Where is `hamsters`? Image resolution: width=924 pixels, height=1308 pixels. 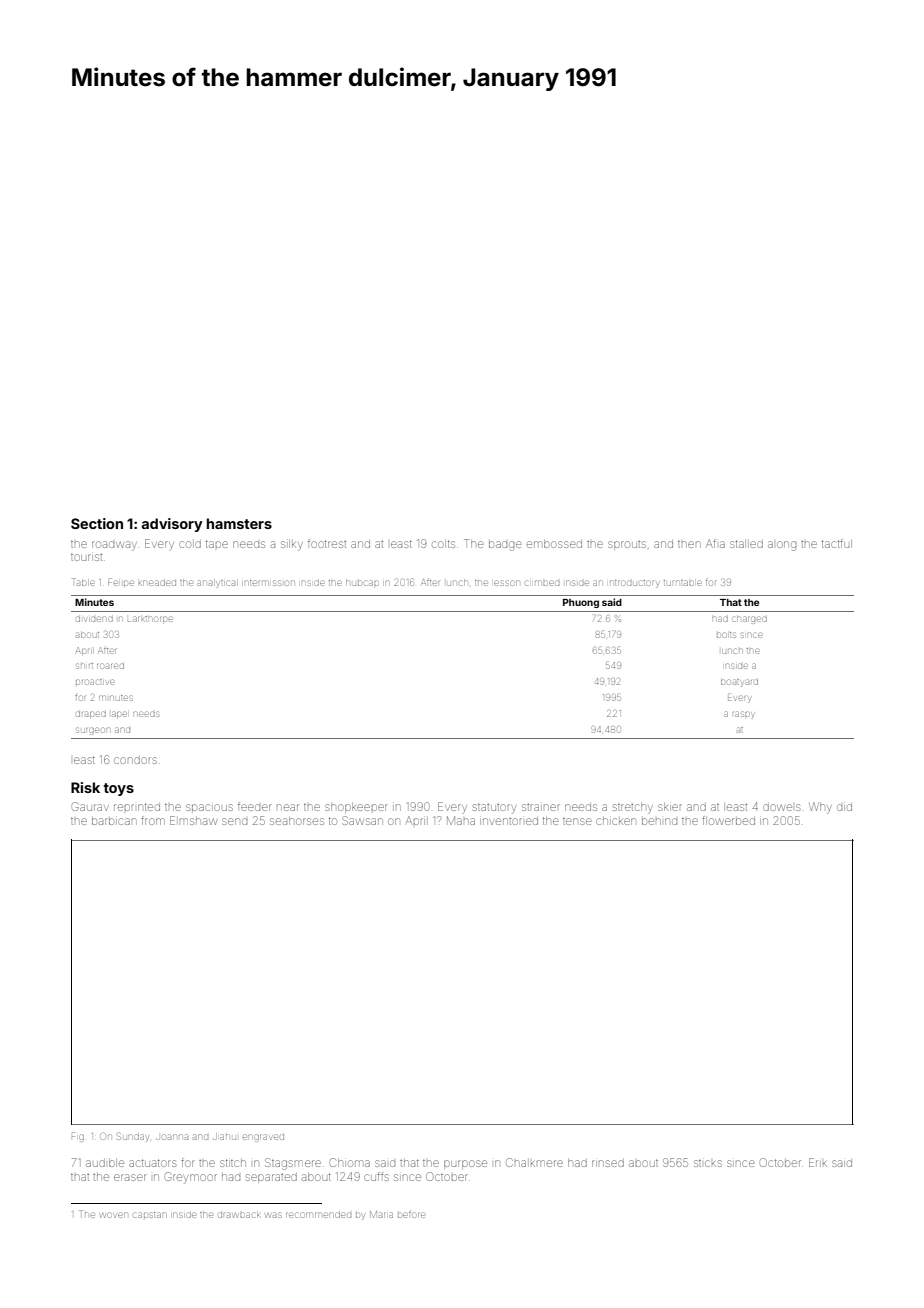
hamsters is located at coordinates (239, 523).
